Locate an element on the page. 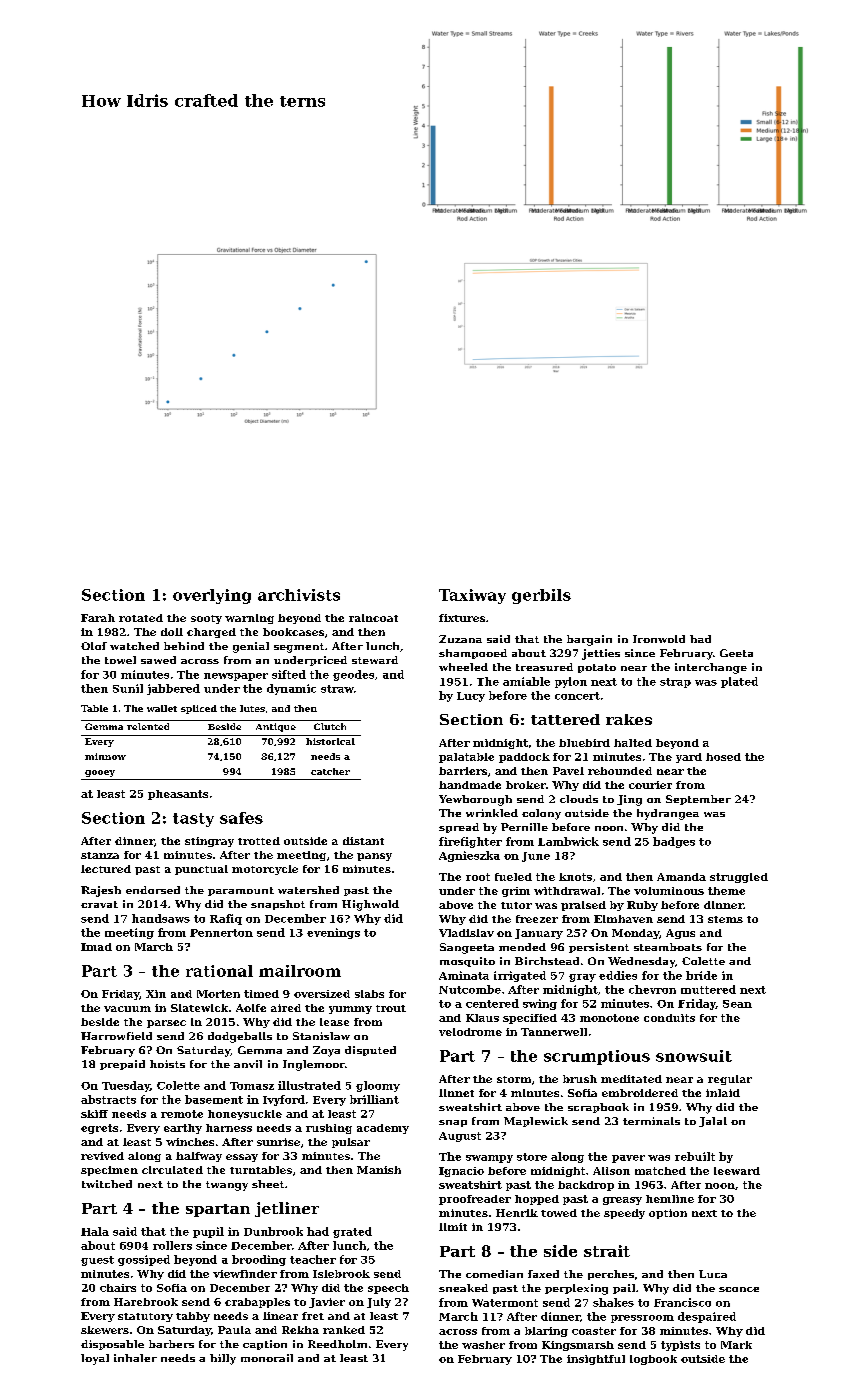 This document has width=849, height=1400. bookcases is located at coordinates (293, 632).
